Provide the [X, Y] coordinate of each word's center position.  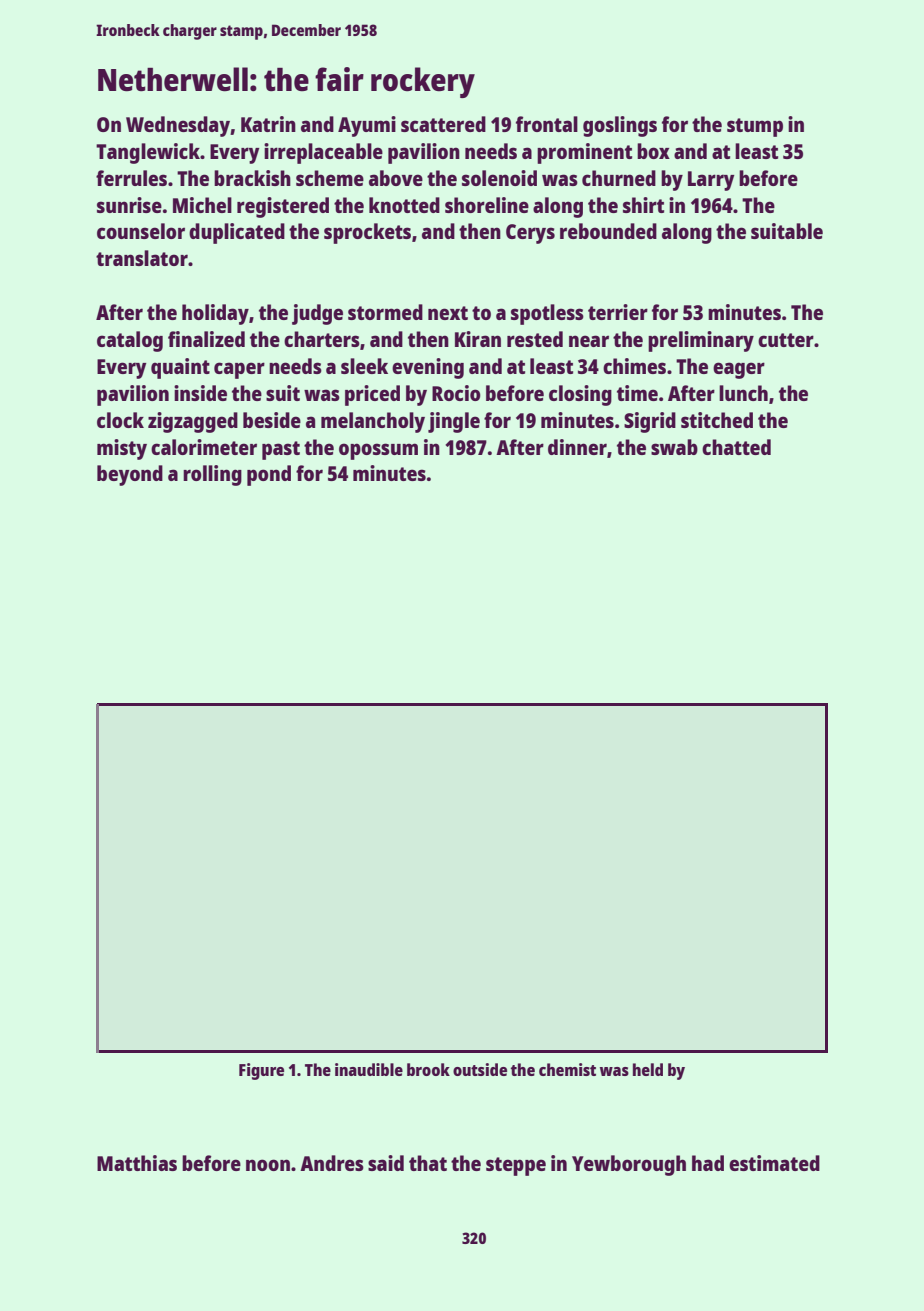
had [708, 1163]
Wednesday [178, 126]
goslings [620, 126]
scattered [443, 124]
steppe [516, 1166]
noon [268, 1165]
